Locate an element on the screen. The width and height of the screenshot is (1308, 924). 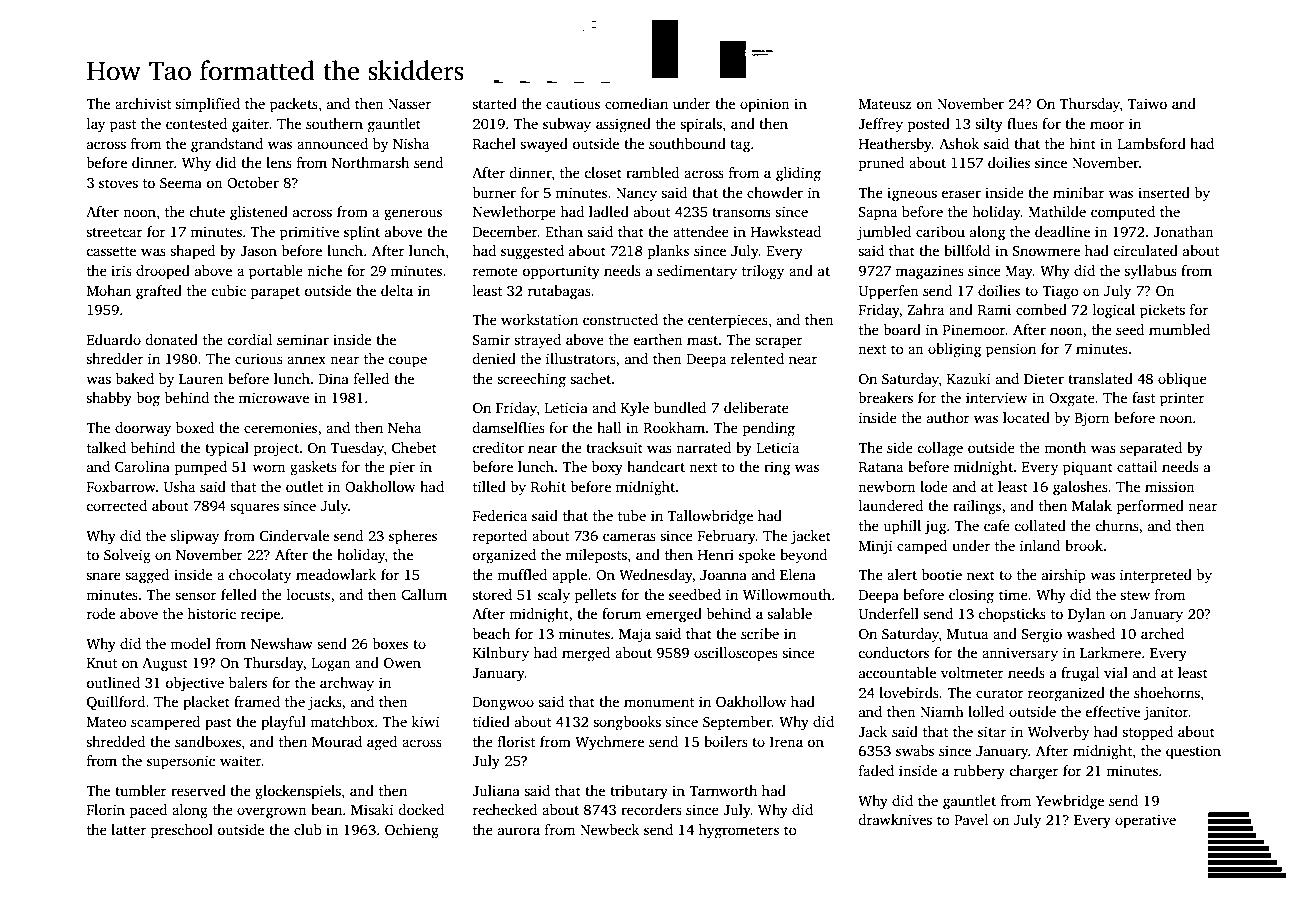
trilogy is located at coordinates (763, 272).
